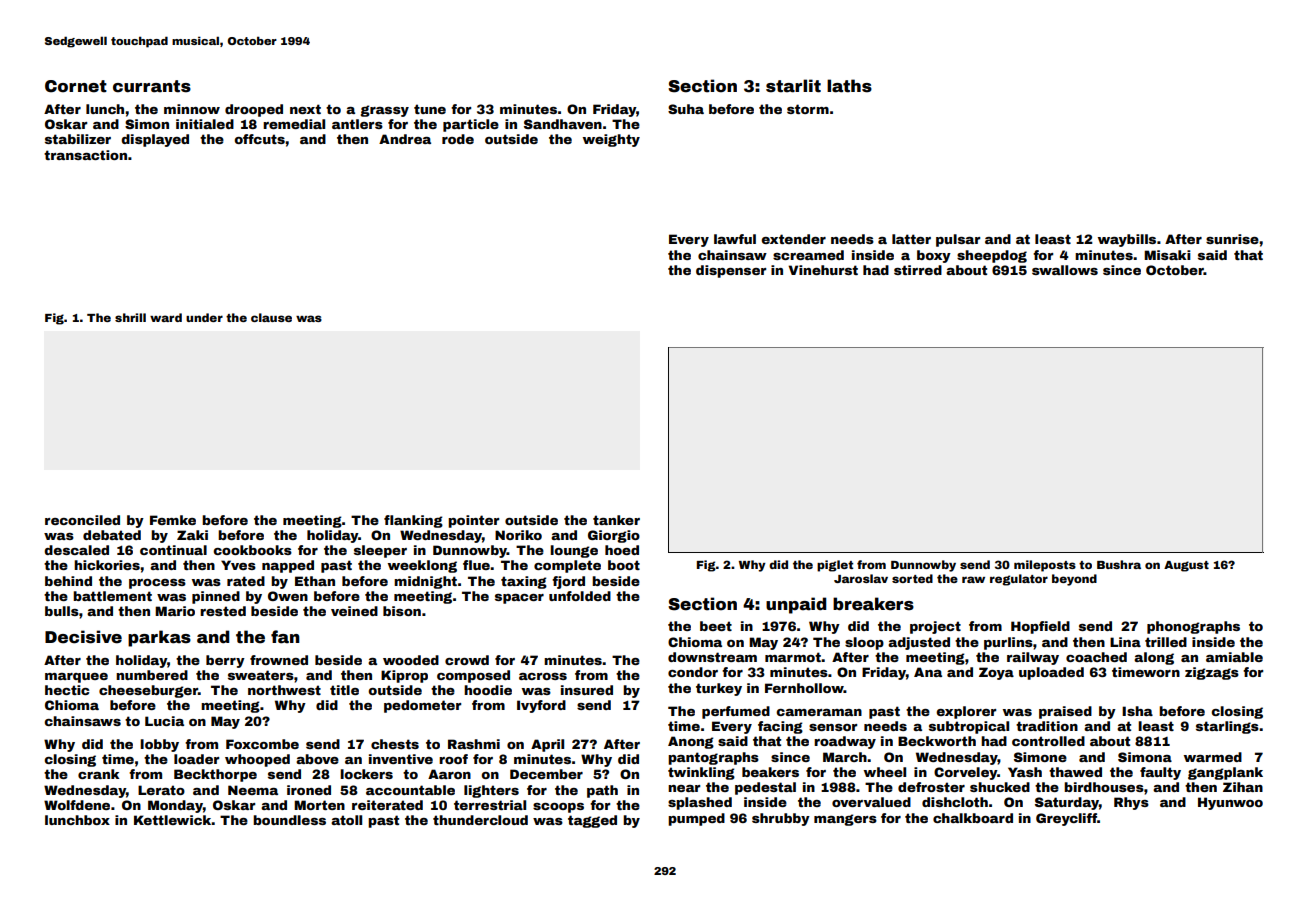  I want to click on dispenser, so click(731, 271).
